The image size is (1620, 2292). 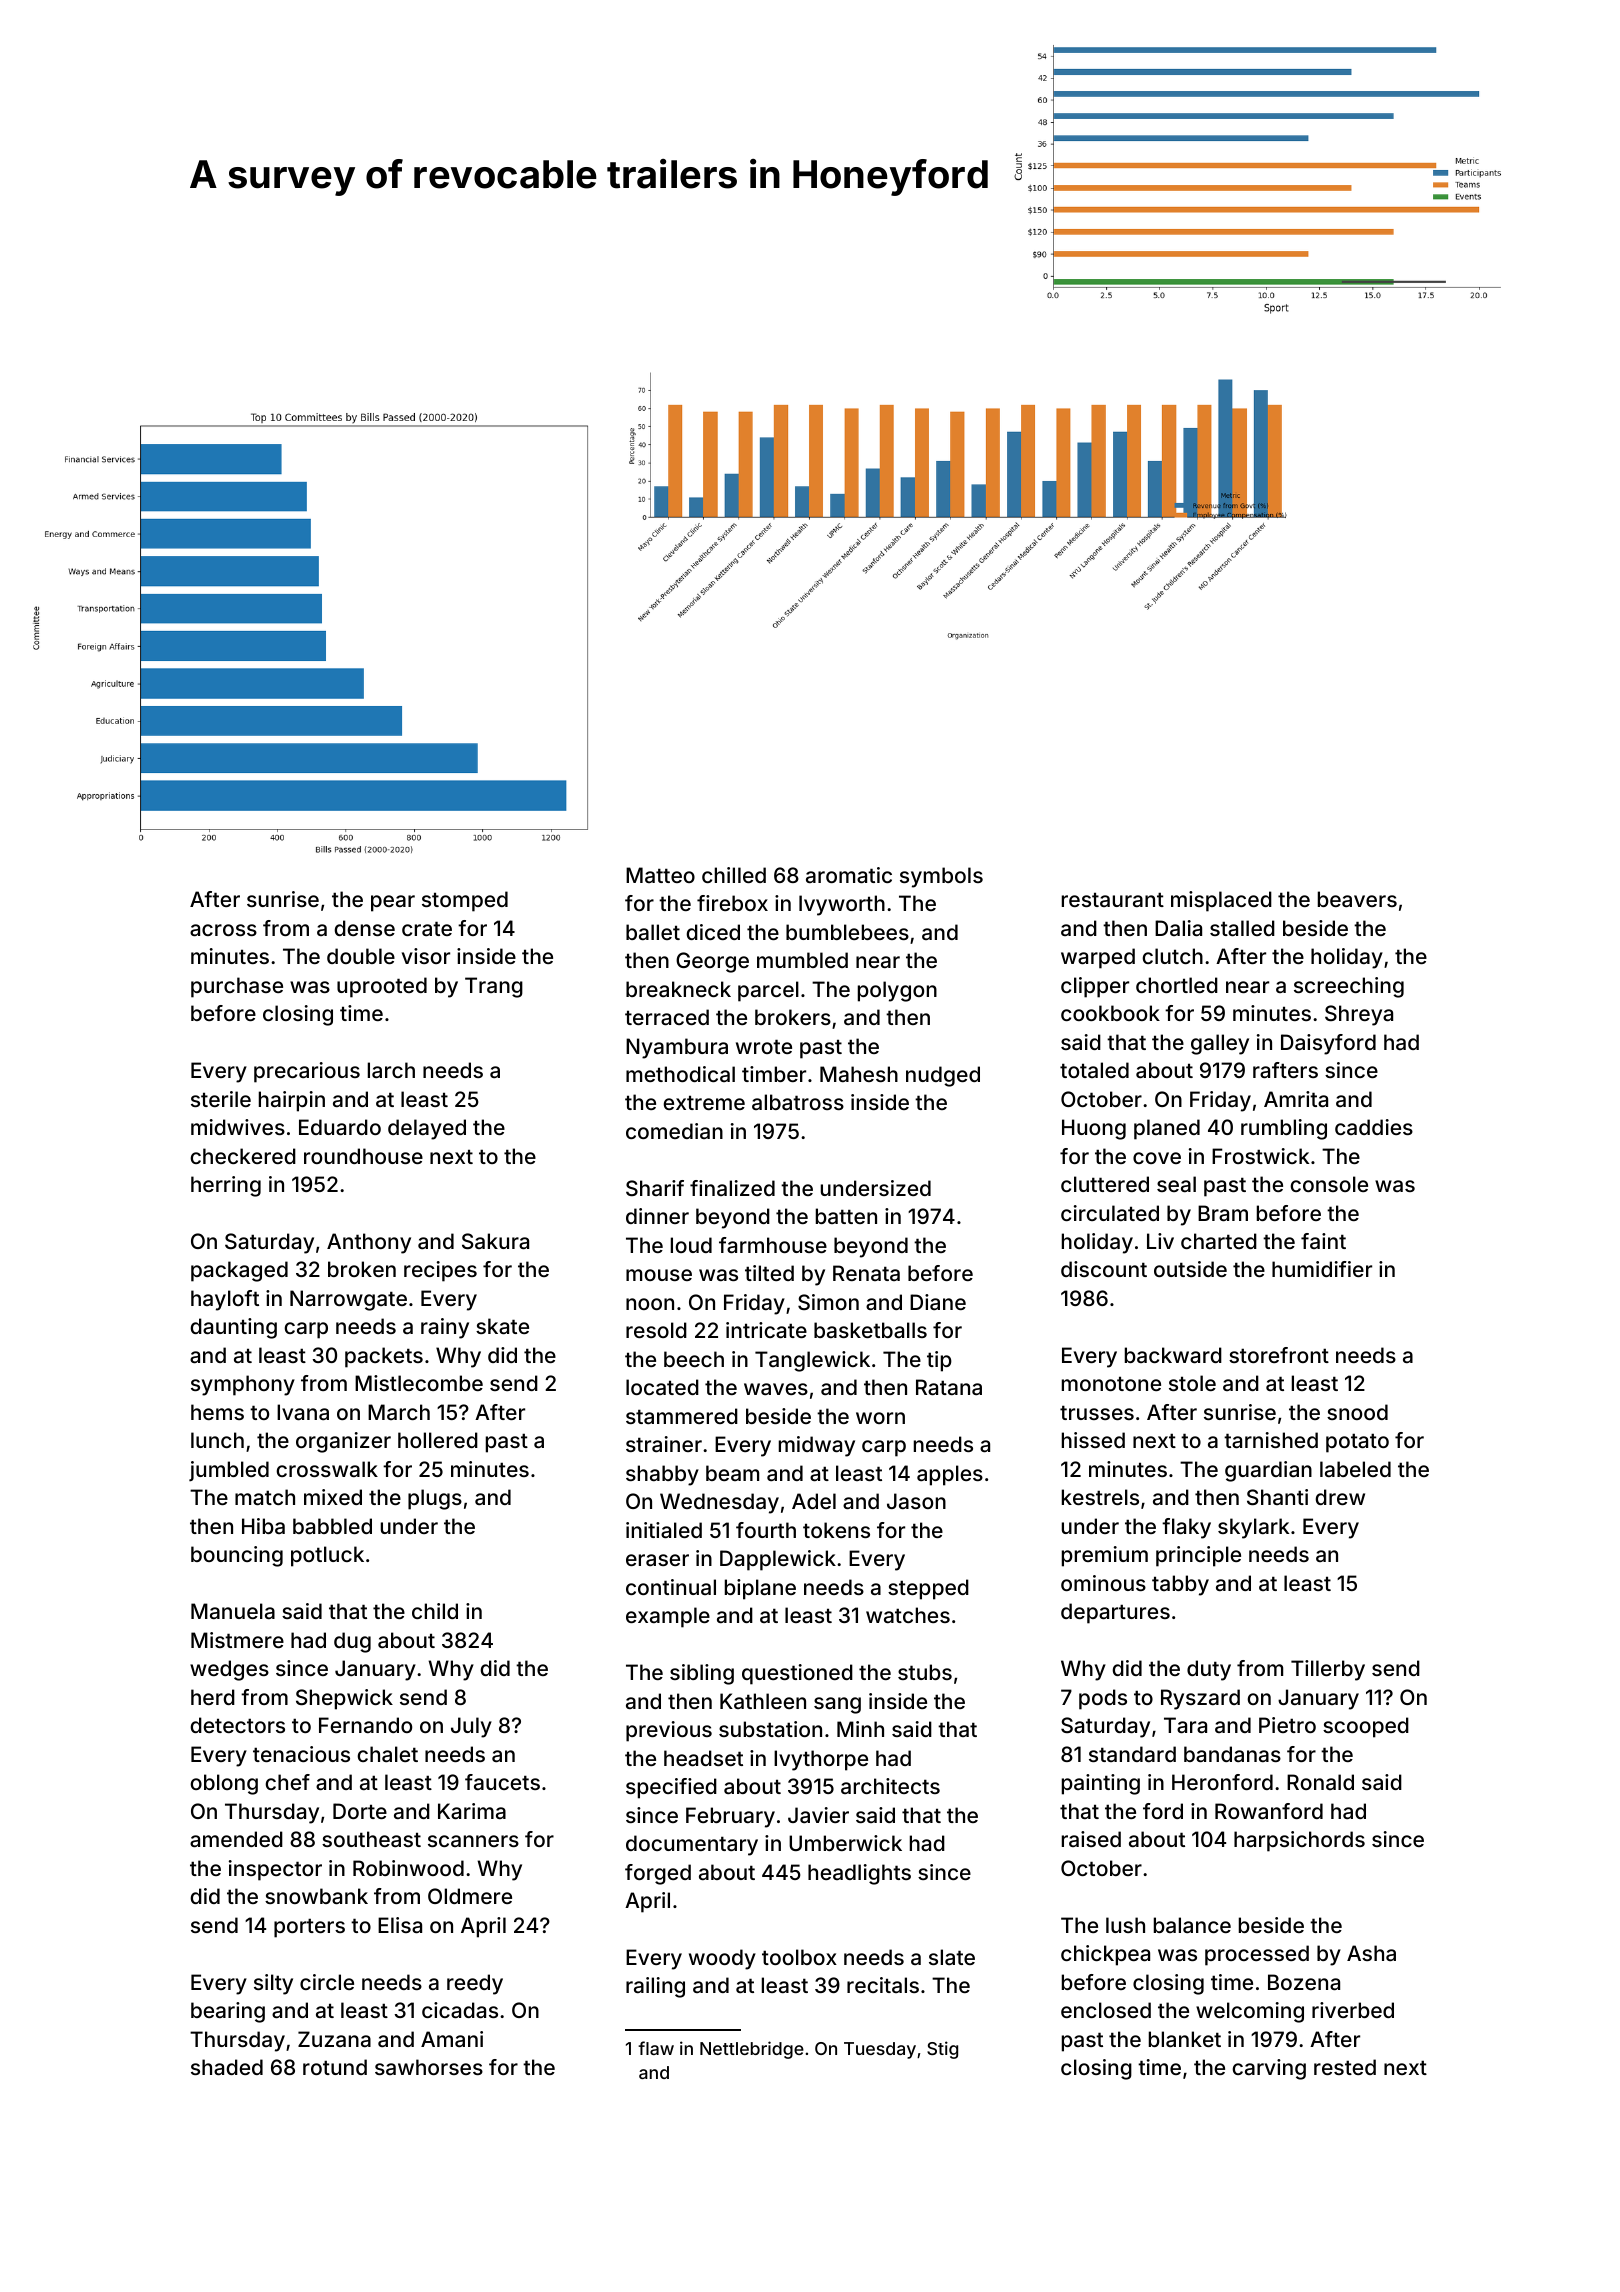 What do you see at coordinates (660, 875) in the screenshot?
I see `Matteo` at bounding box center [660, 875].
